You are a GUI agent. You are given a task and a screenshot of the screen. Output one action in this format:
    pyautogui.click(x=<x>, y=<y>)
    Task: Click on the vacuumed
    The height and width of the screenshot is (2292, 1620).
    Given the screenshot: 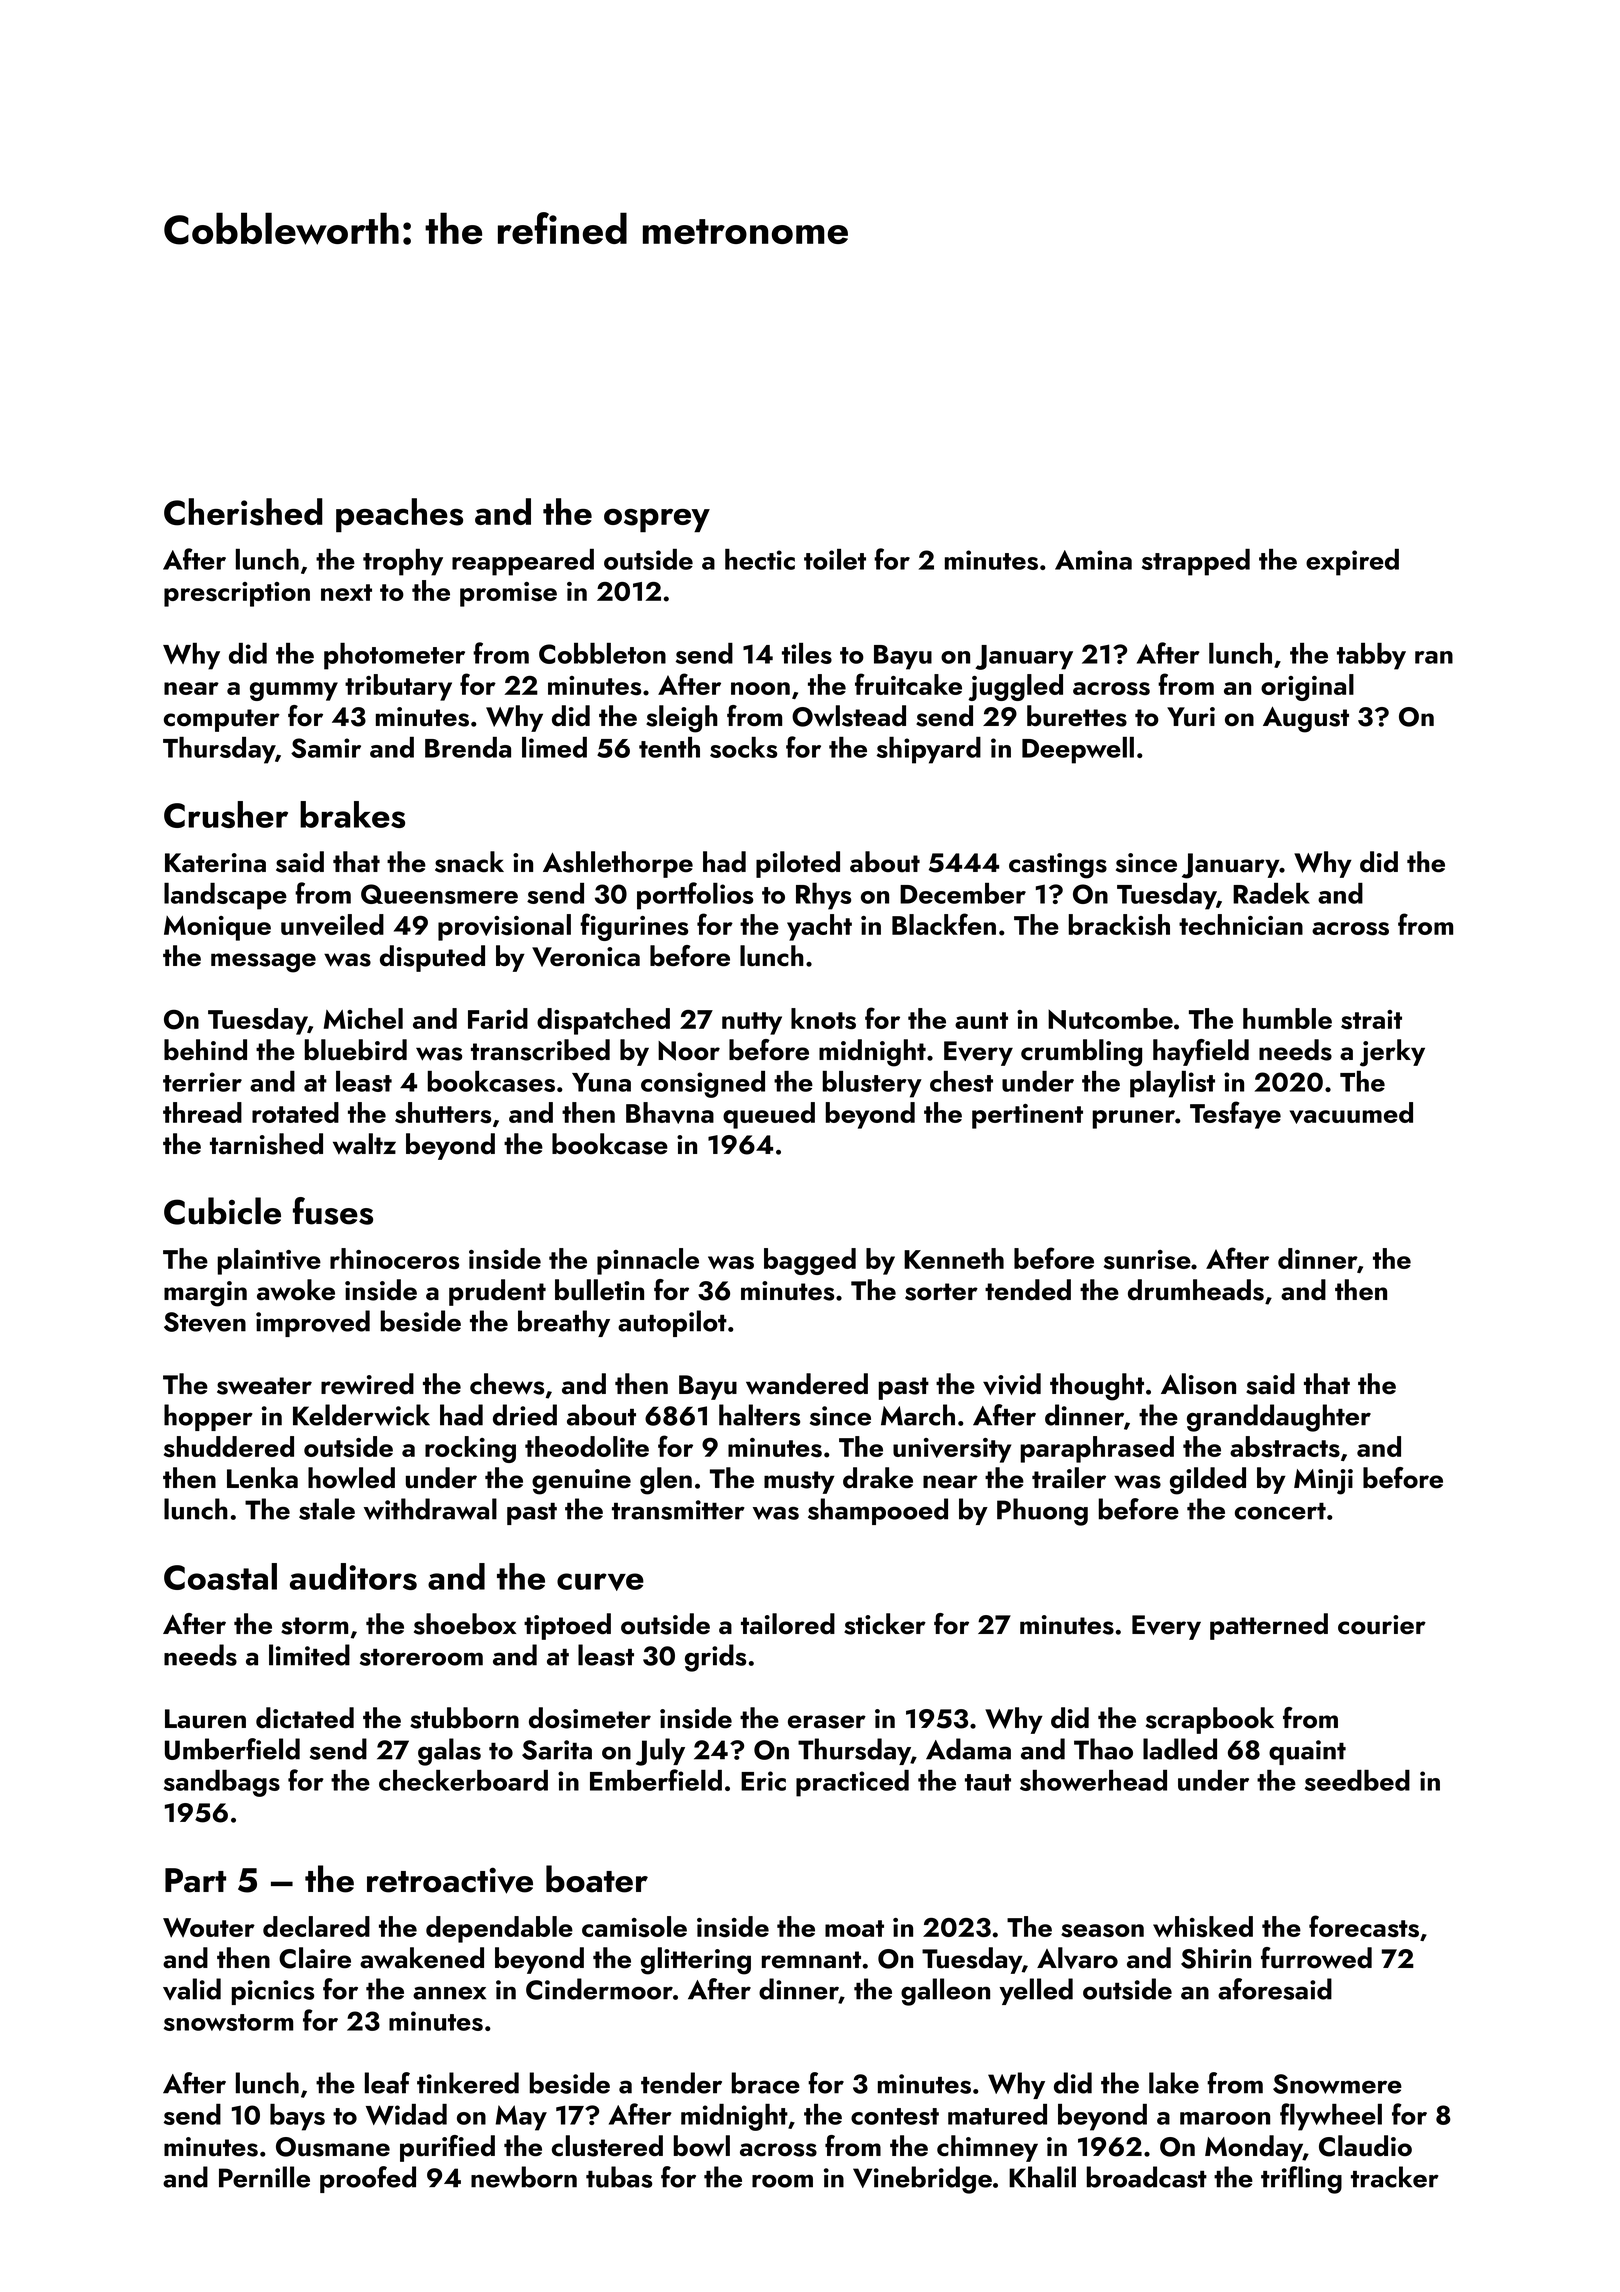 What is the action you would take?
    pyautogui.click(x=1351, y=1113)
